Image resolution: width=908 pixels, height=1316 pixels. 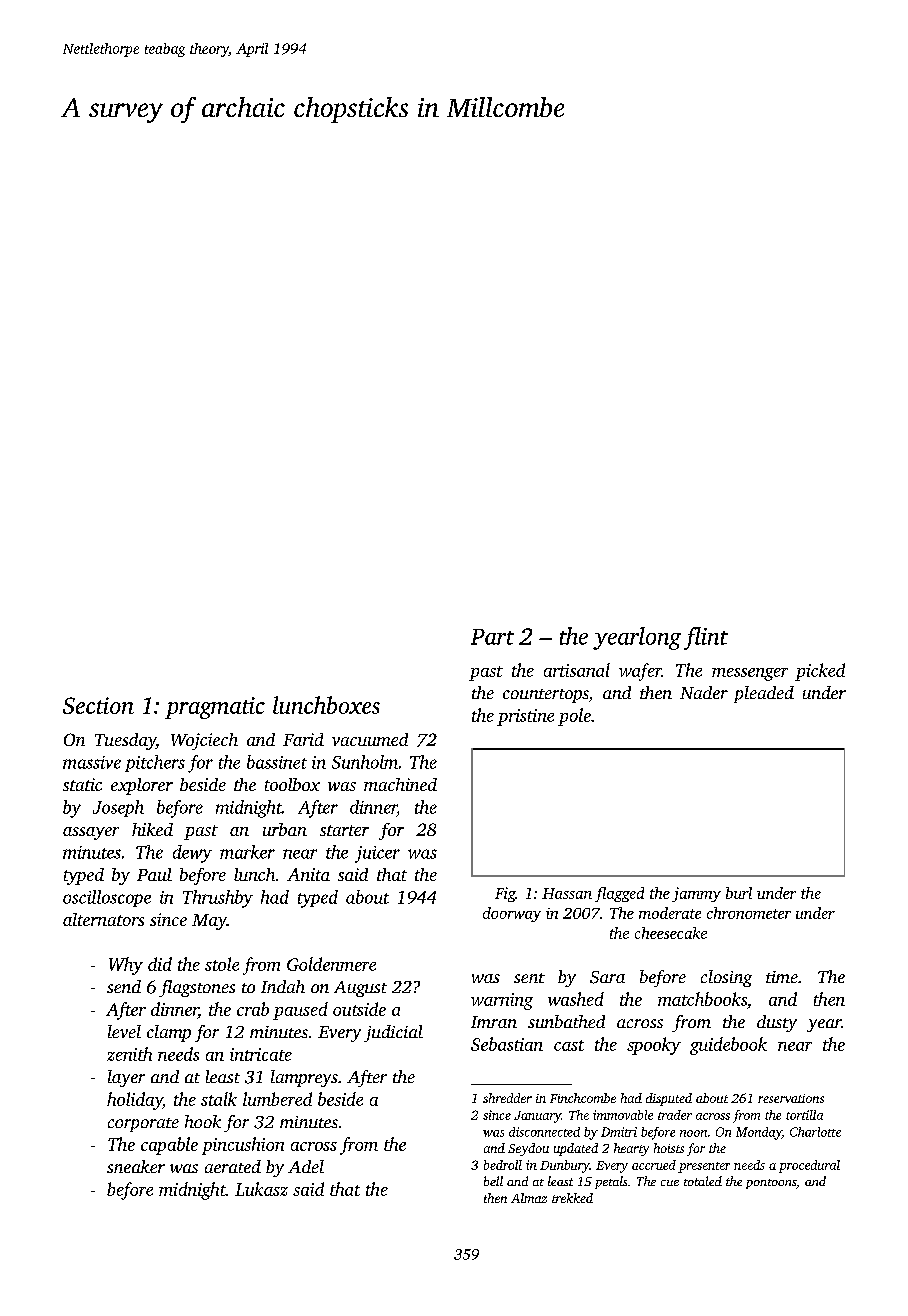 What do you see at coordinates (377, 854) in the document?
I see `juicer` at bounding box center [377, 854].
